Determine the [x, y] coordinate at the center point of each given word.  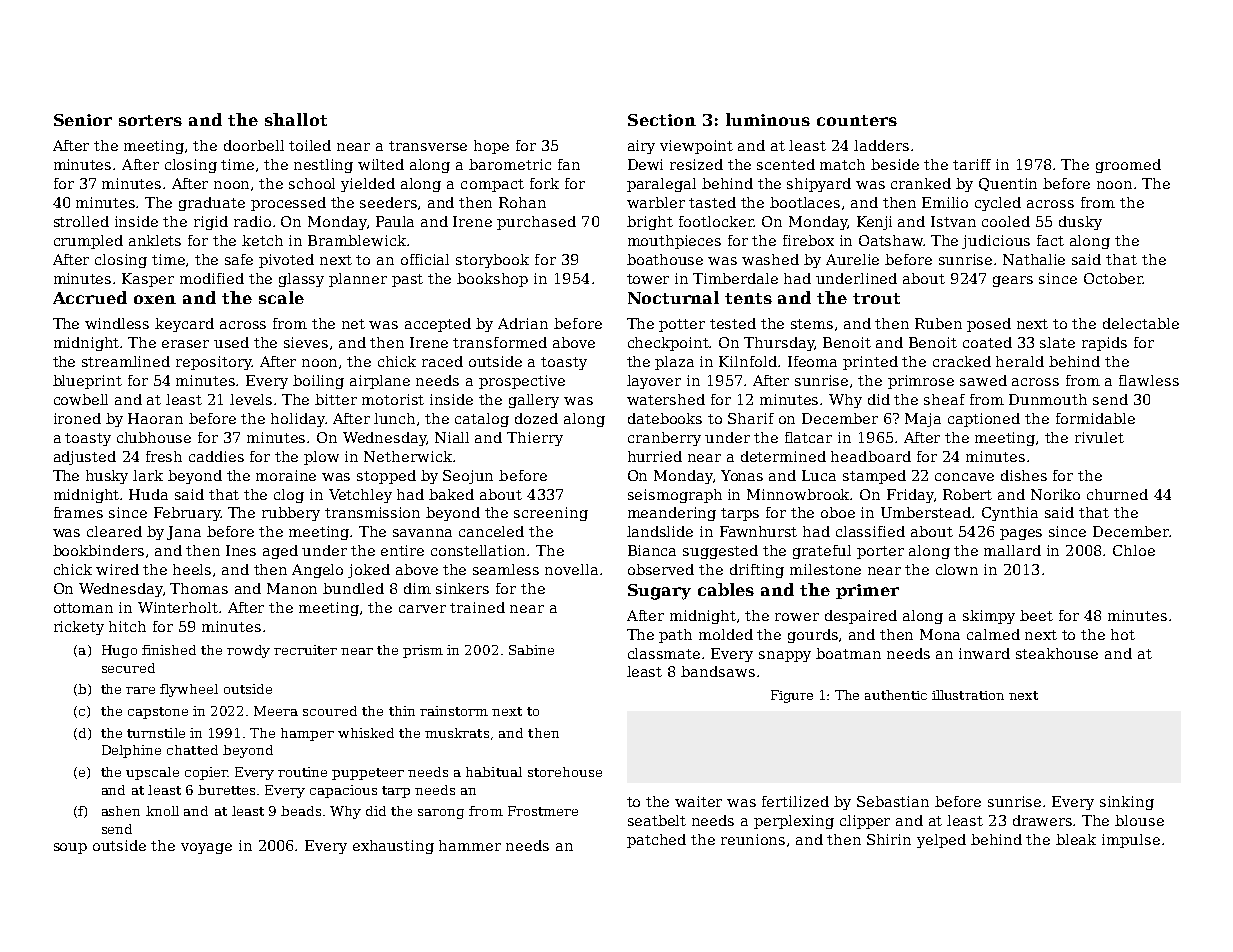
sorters [150, 120]
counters [857, 120]
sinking [1127, 803]
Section [662, 120]
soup [70, 848]
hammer [470, 845]
